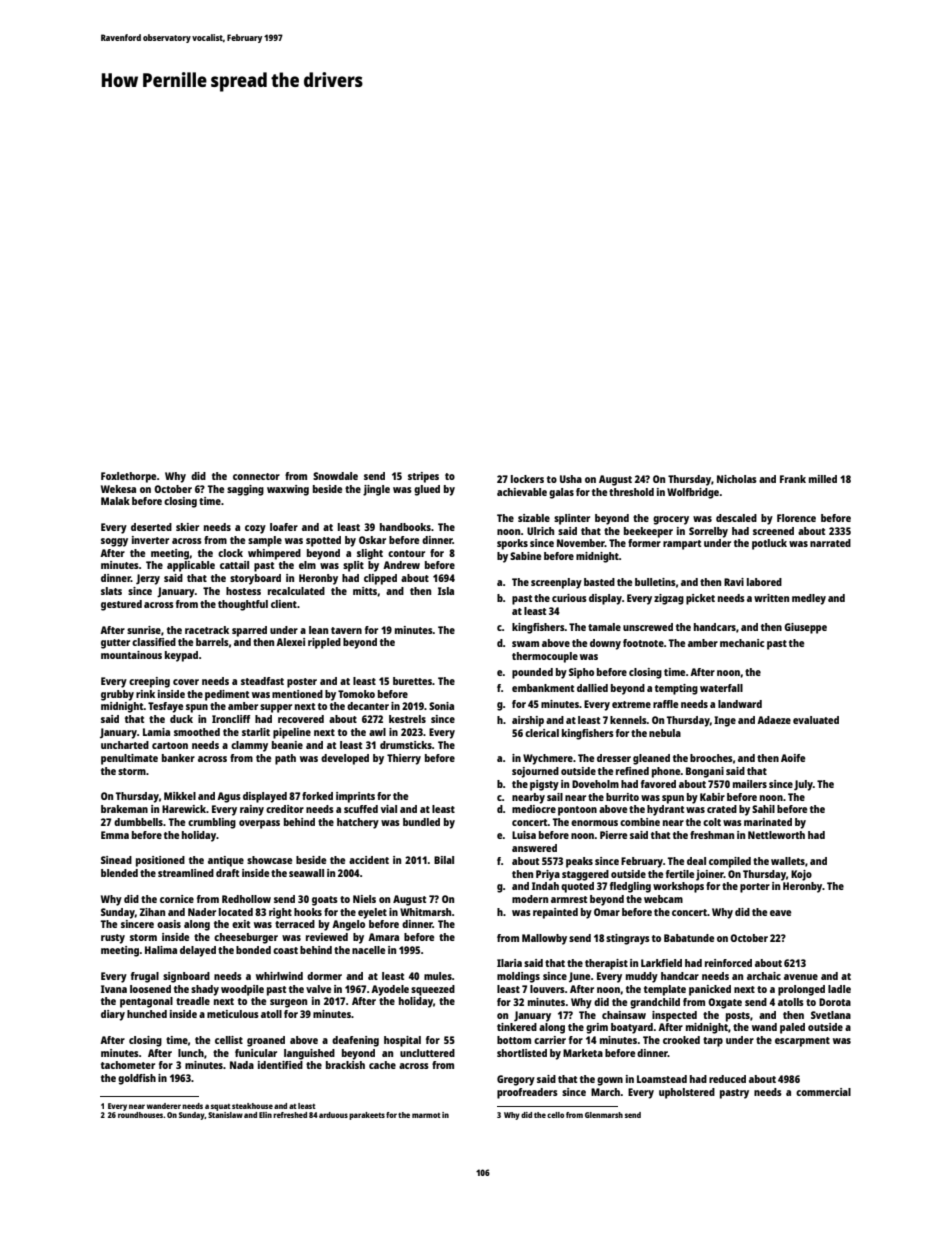 The image size is (952, 1233). What do you see at coordinates (737, 479) in the document?
I see `Nicholas` at bounding box center [737, 479].
